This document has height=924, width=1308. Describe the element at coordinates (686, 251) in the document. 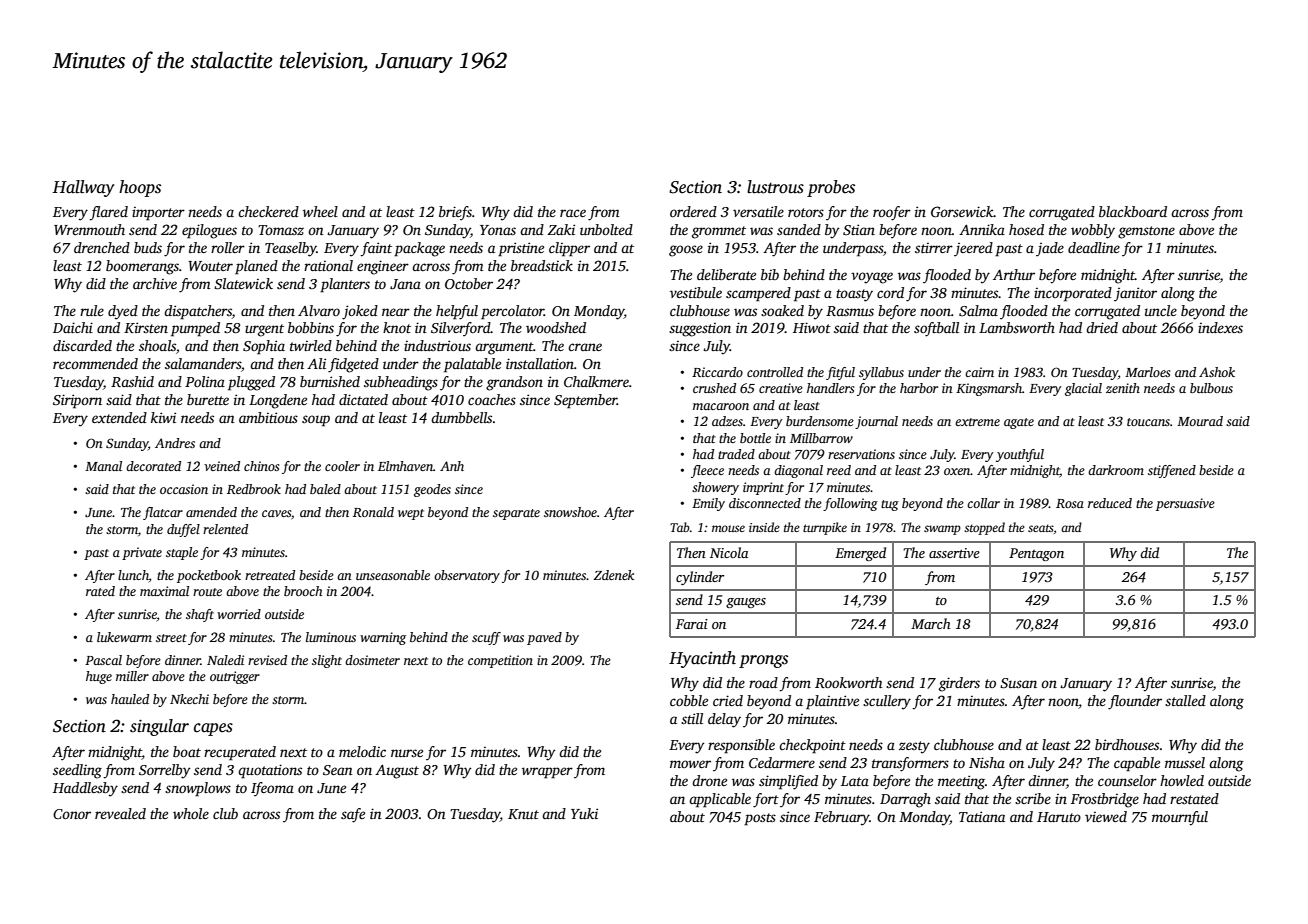

I see `goose` at that location.
